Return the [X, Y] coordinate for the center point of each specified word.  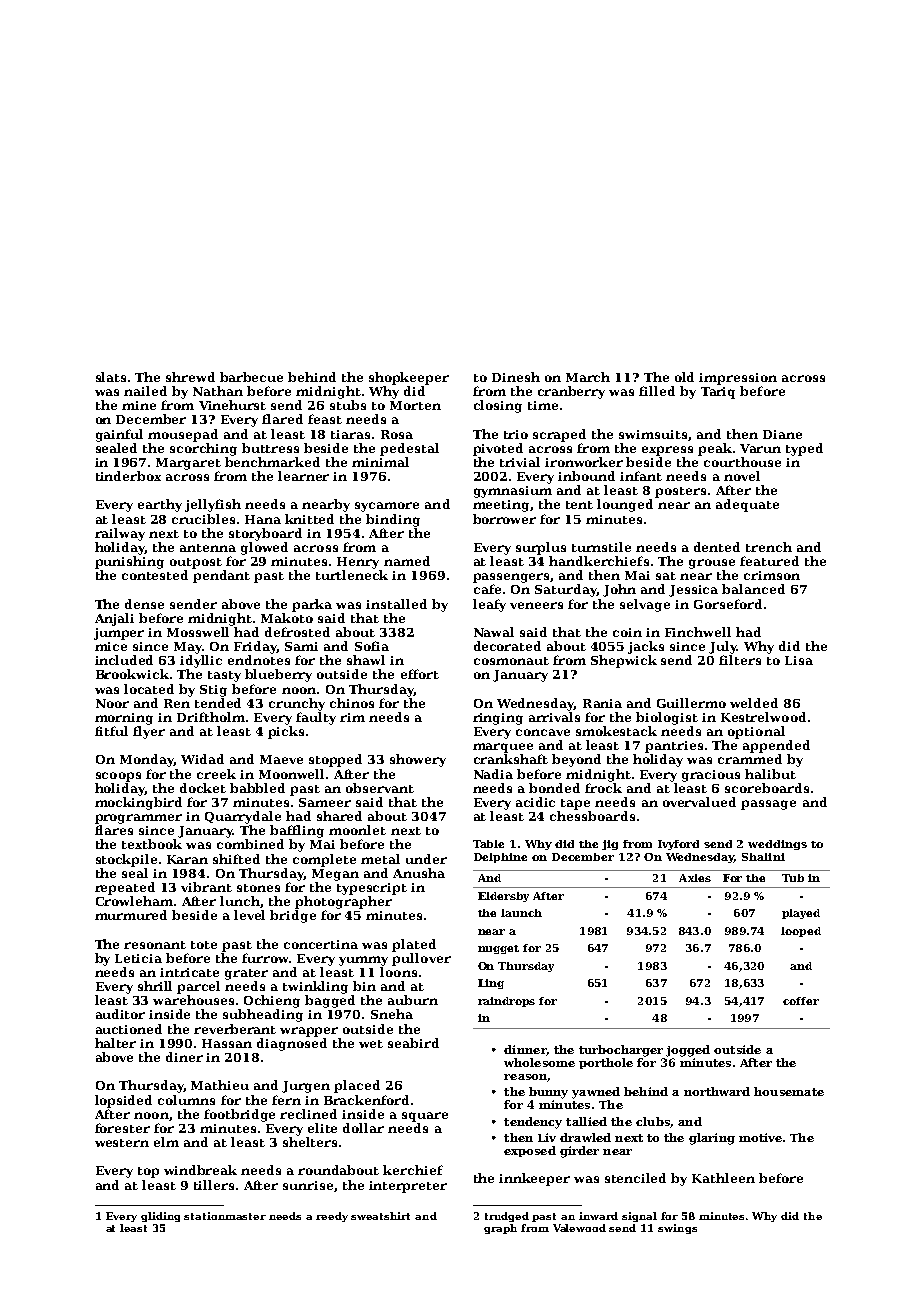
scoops [118, 777]
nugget [498, 949]
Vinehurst [232, 405]
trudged [507, 1217]
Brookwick [132, 674]
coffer [801, 1001]
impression [738, 379]
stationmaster [225, 1216]
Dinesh [516, 377]
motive [760, 1137]
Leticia [138, 958]
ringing [498, 719]
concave [543, 732]
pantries [674, 747]
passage [768, 805]
